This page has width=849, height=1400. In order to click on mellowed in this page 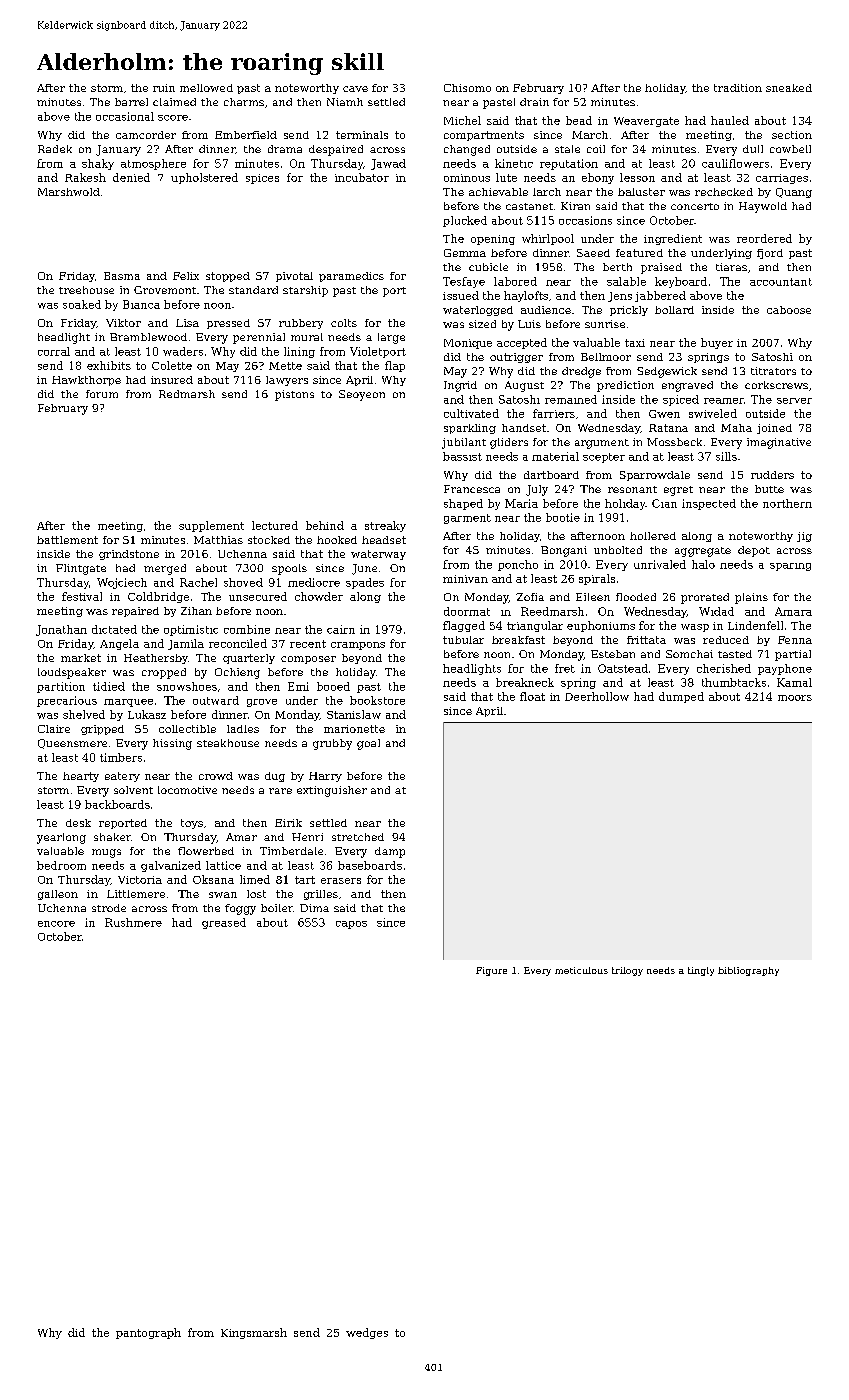, I will do `click(206, 88)`.
